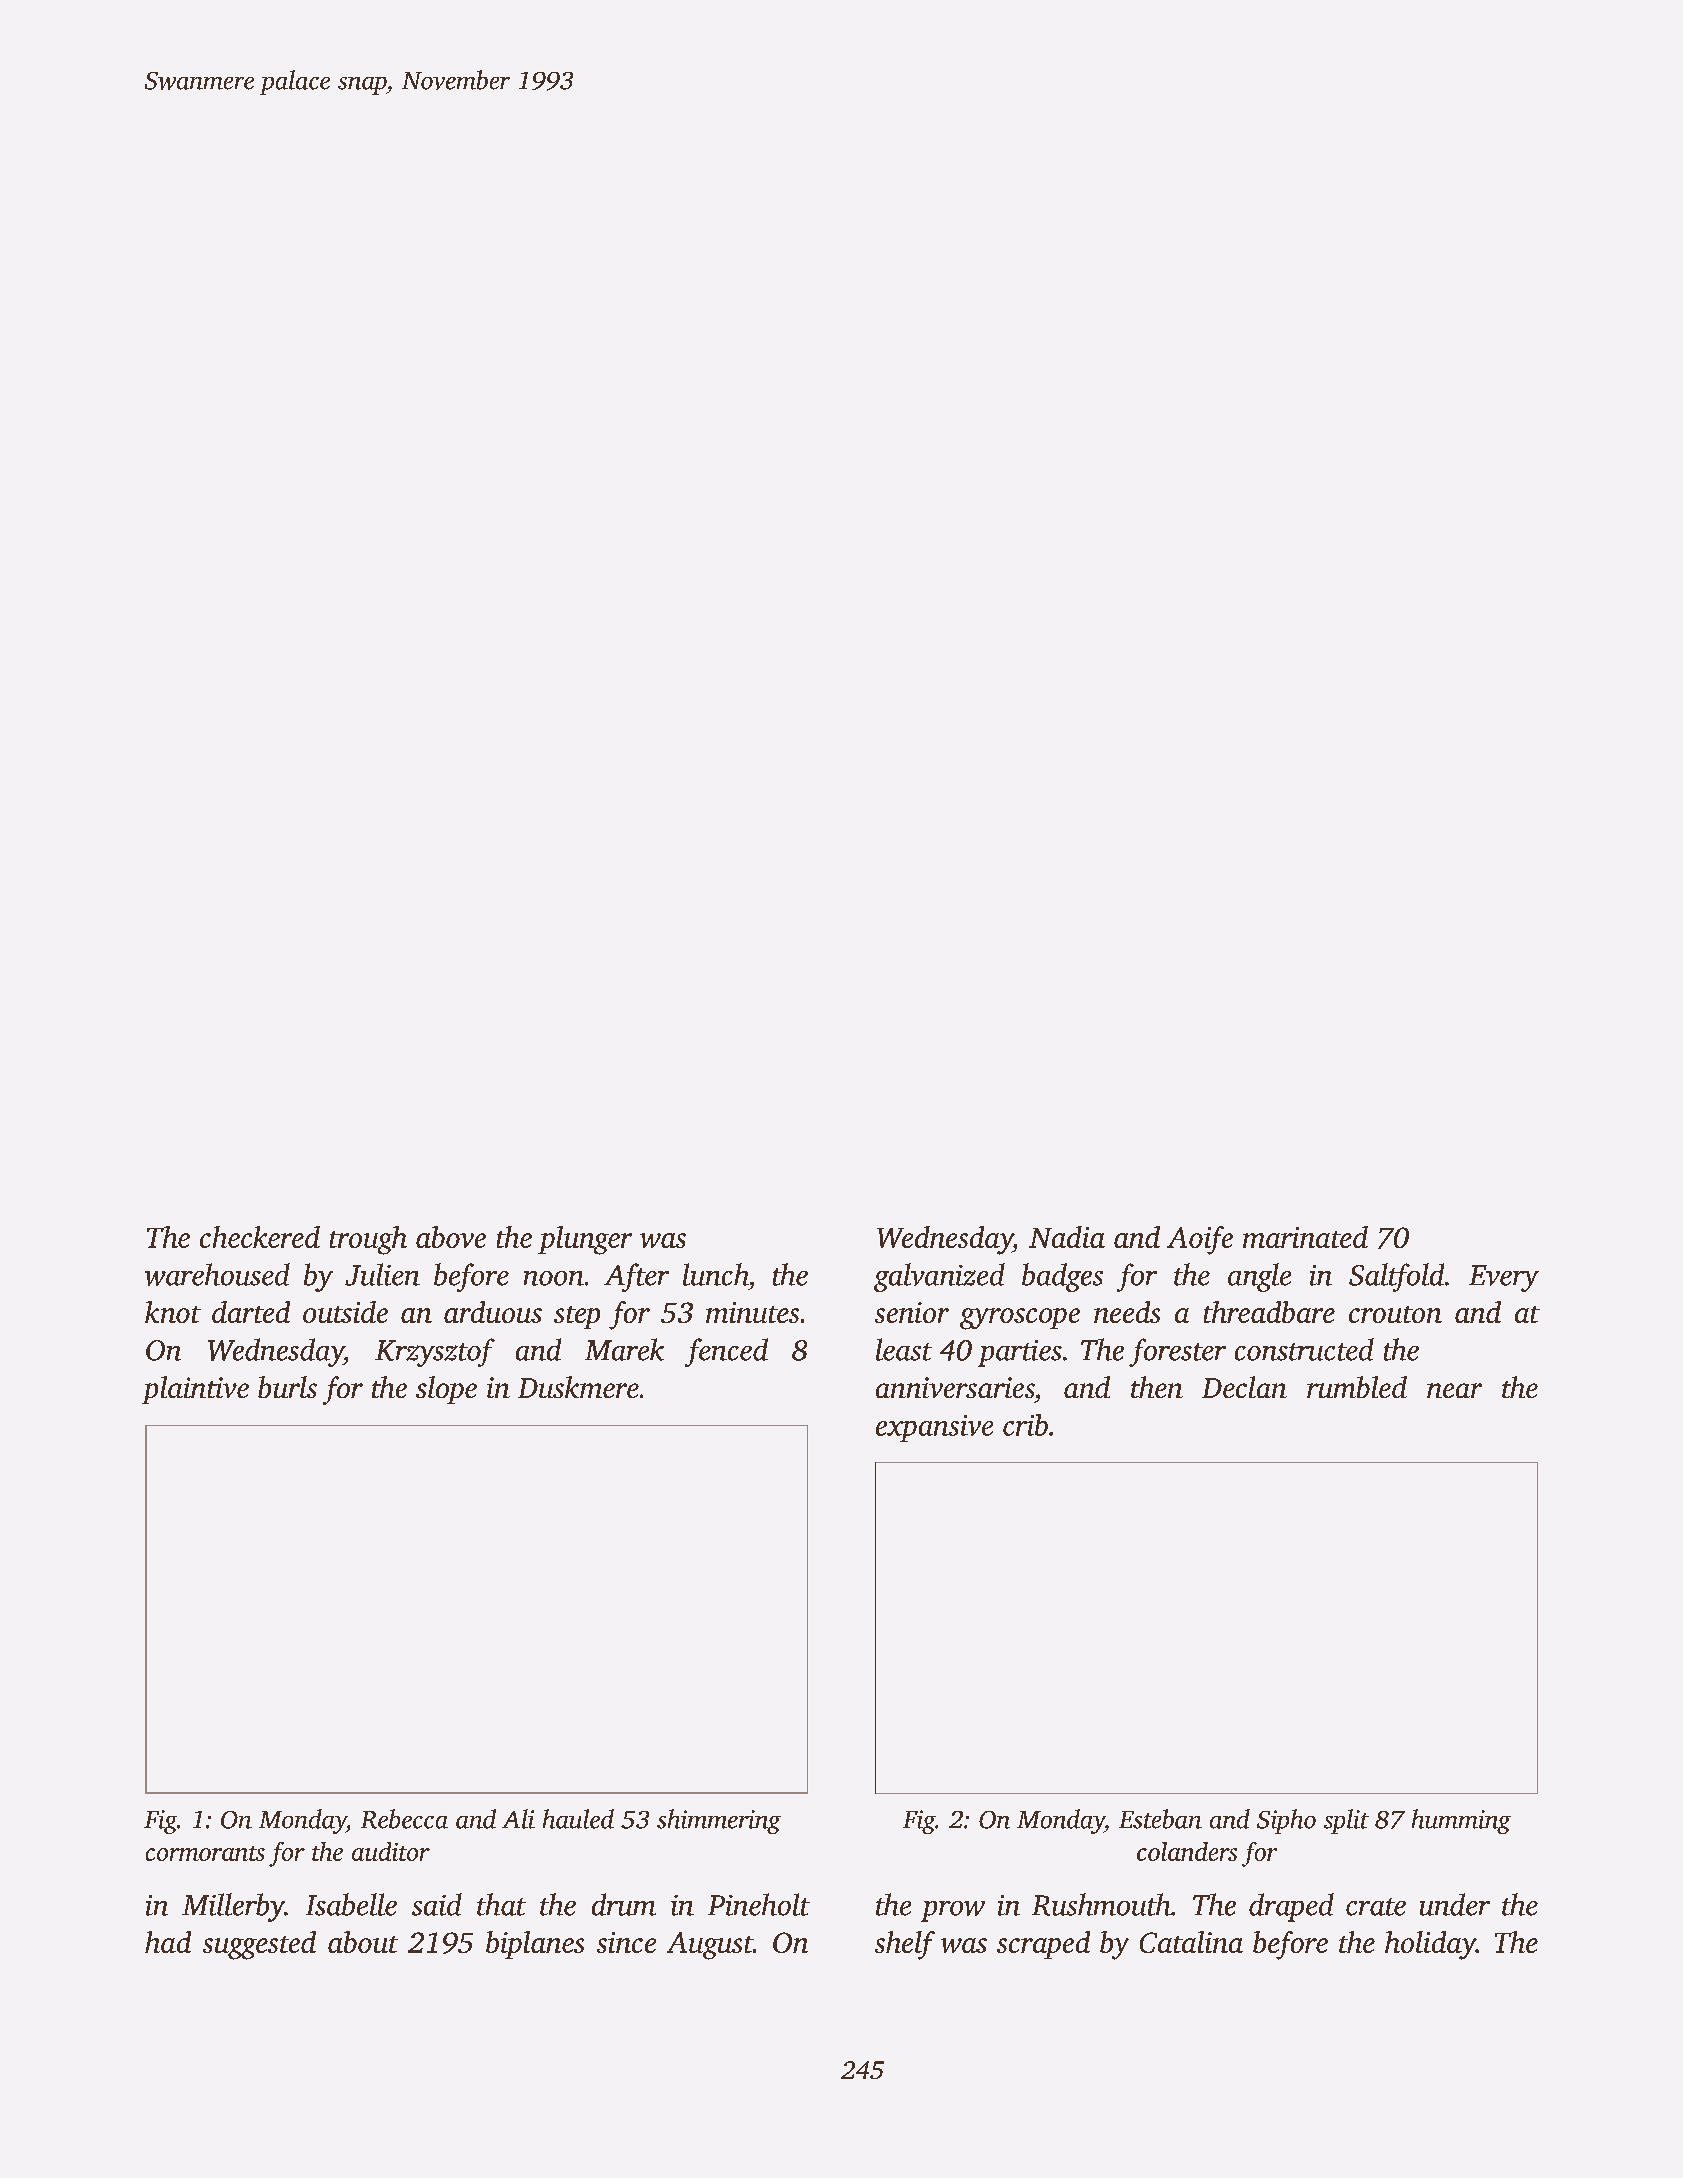 Image resolution: width=1683 pixels, height=2178 pixels. Describe the element at coordinates (287, 1387) in the screenshot. I see `burls` at that location.
